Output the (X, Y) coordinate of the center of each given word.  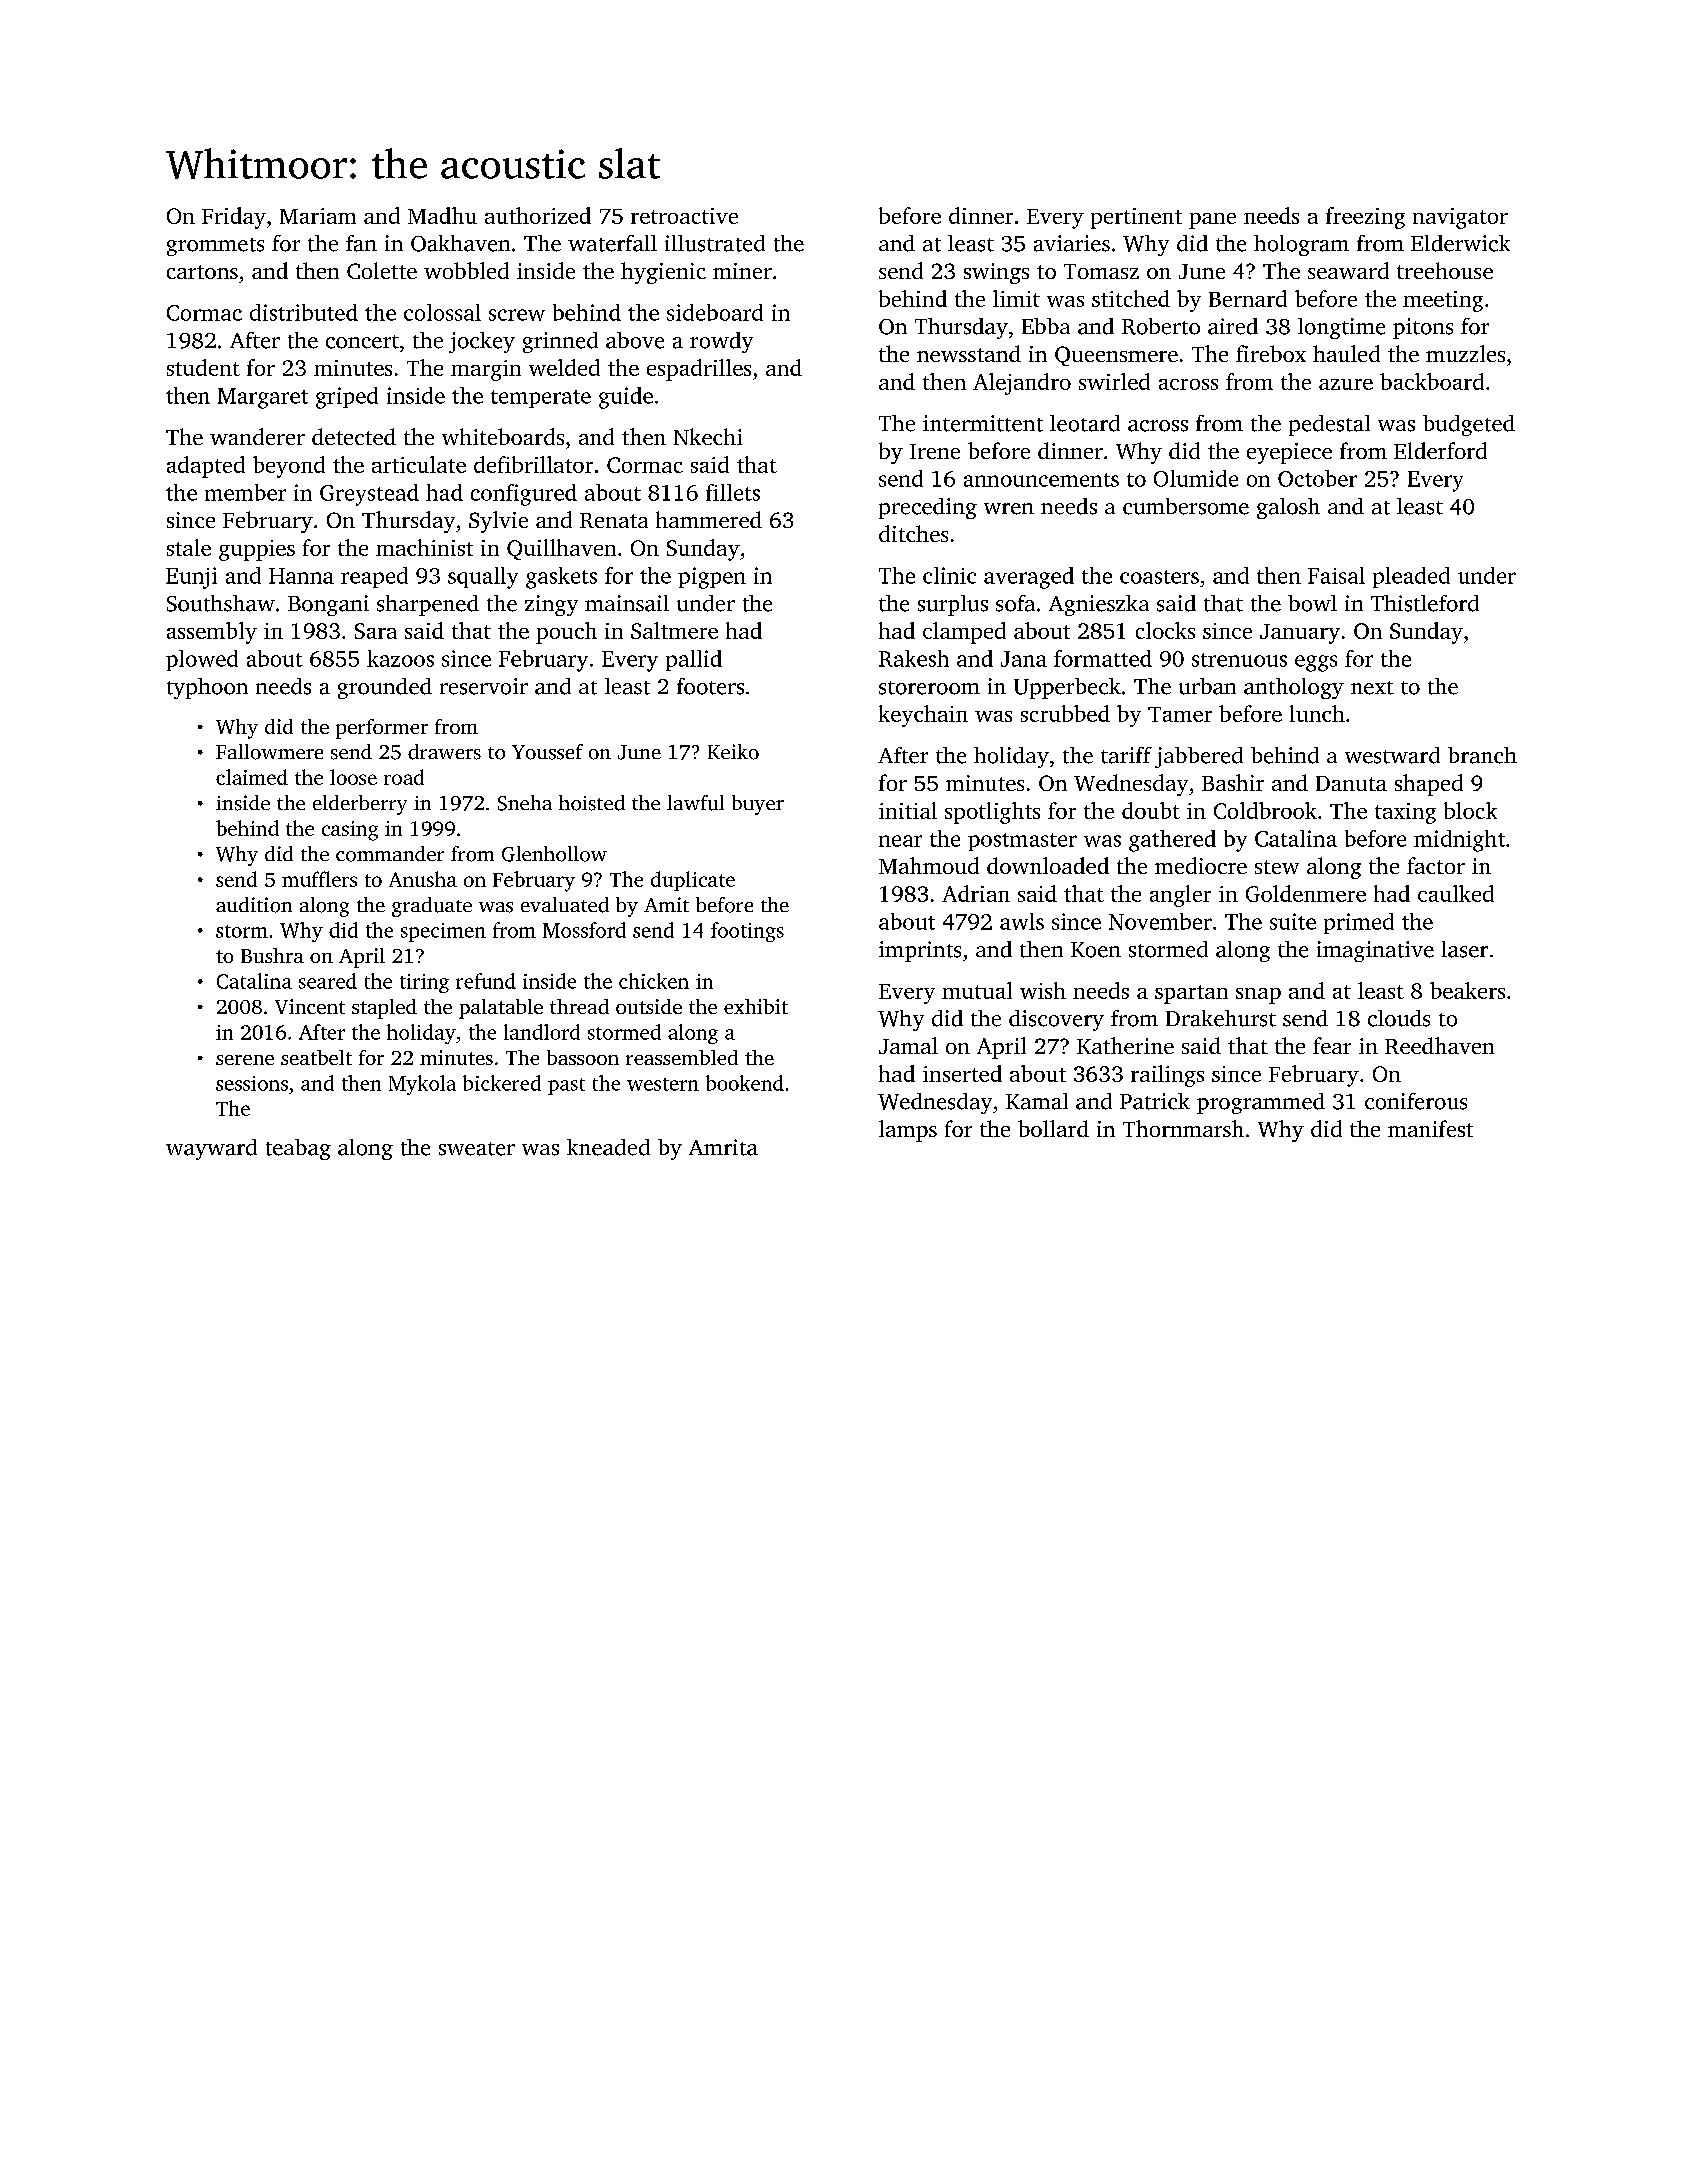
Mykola (422, 1085)
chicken (654, 981)
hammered (709, 519)
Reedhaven (1439, 1045)
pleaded (1411, 577)
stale (189, 547)
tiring (424, 983)
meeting (1443, 301)
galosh (1288, 508)
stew (1277, 867)
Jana (1024, 659)
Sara (376, 631)
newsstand (969, 353)
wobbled (466, 270)
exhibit (756, 1006)
